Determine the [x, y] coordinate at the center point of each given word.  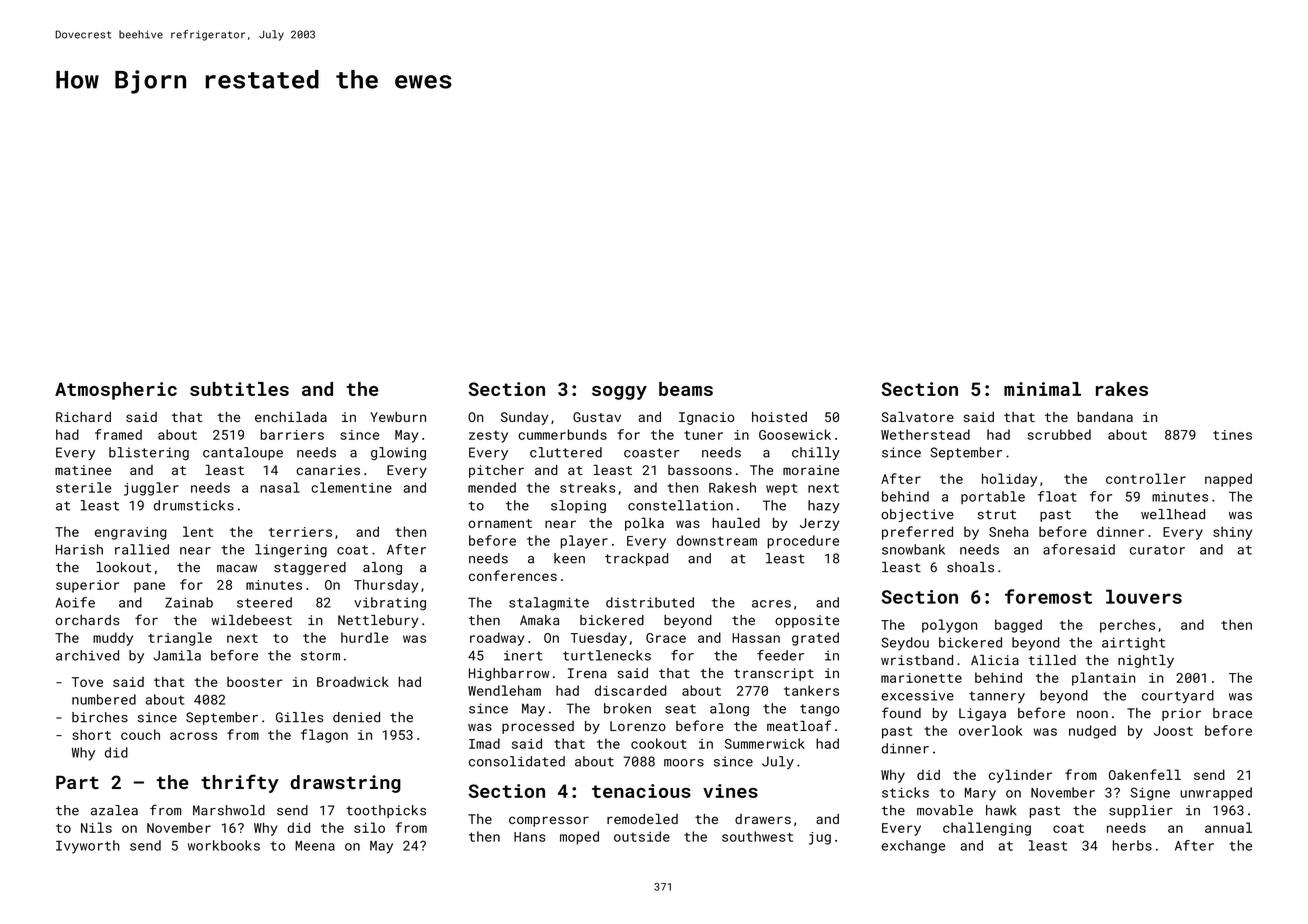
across [193, 736]
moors [684, 763]
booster [255, 682]
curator [1157, 550]
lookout [123, 567]
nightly [1146, 661]
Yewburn [398, 417]
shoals [970, 567]
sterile [83, 487]
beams [686, 389]
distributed [650, 602]
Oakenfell [1145, 774]
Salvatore [918, 416]
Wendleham [504, 690]
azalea [114, 810]
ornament [500, 523]
